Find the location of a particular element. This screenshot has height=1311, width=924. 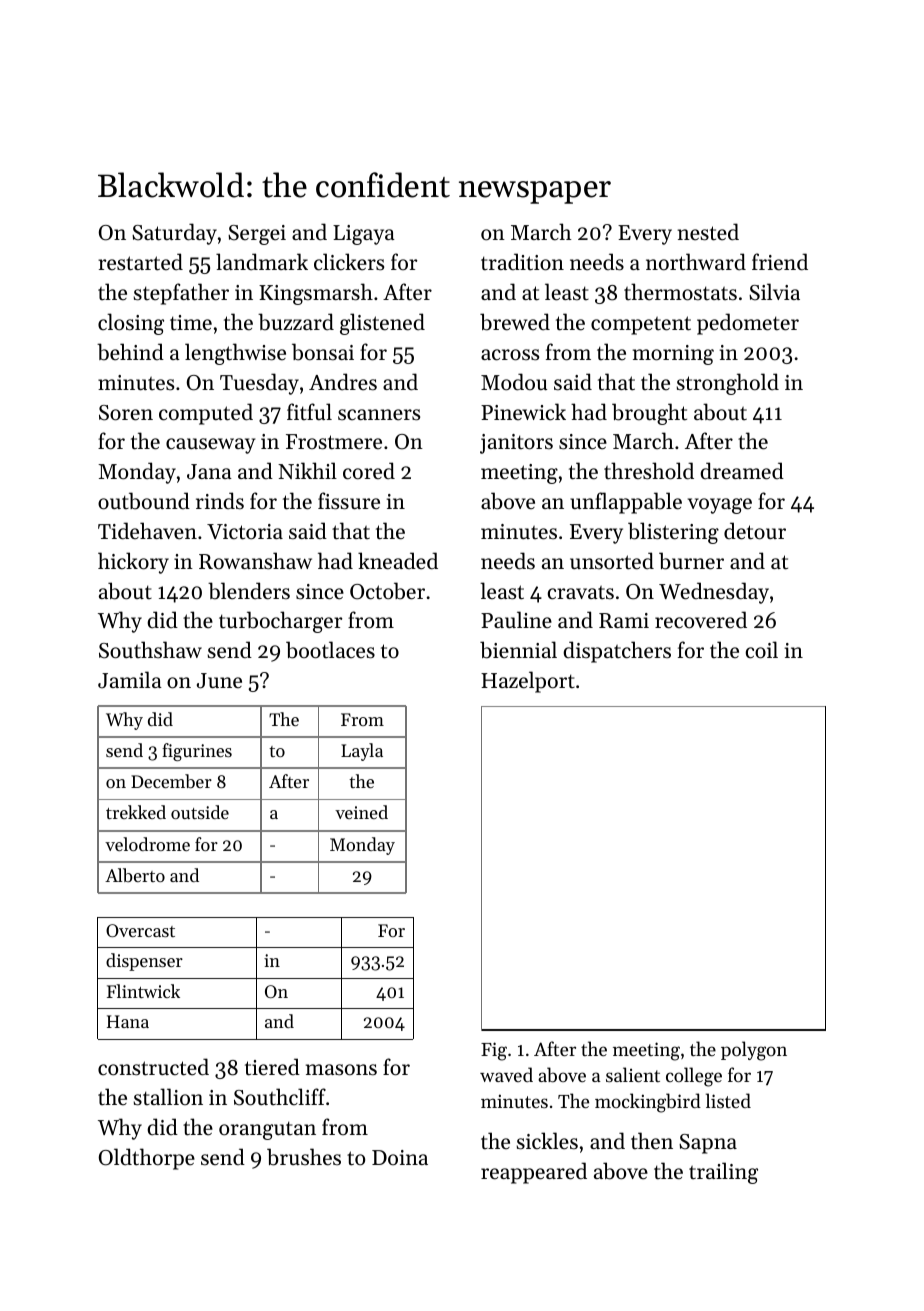

tradition is located at coordinates (522, 262).
